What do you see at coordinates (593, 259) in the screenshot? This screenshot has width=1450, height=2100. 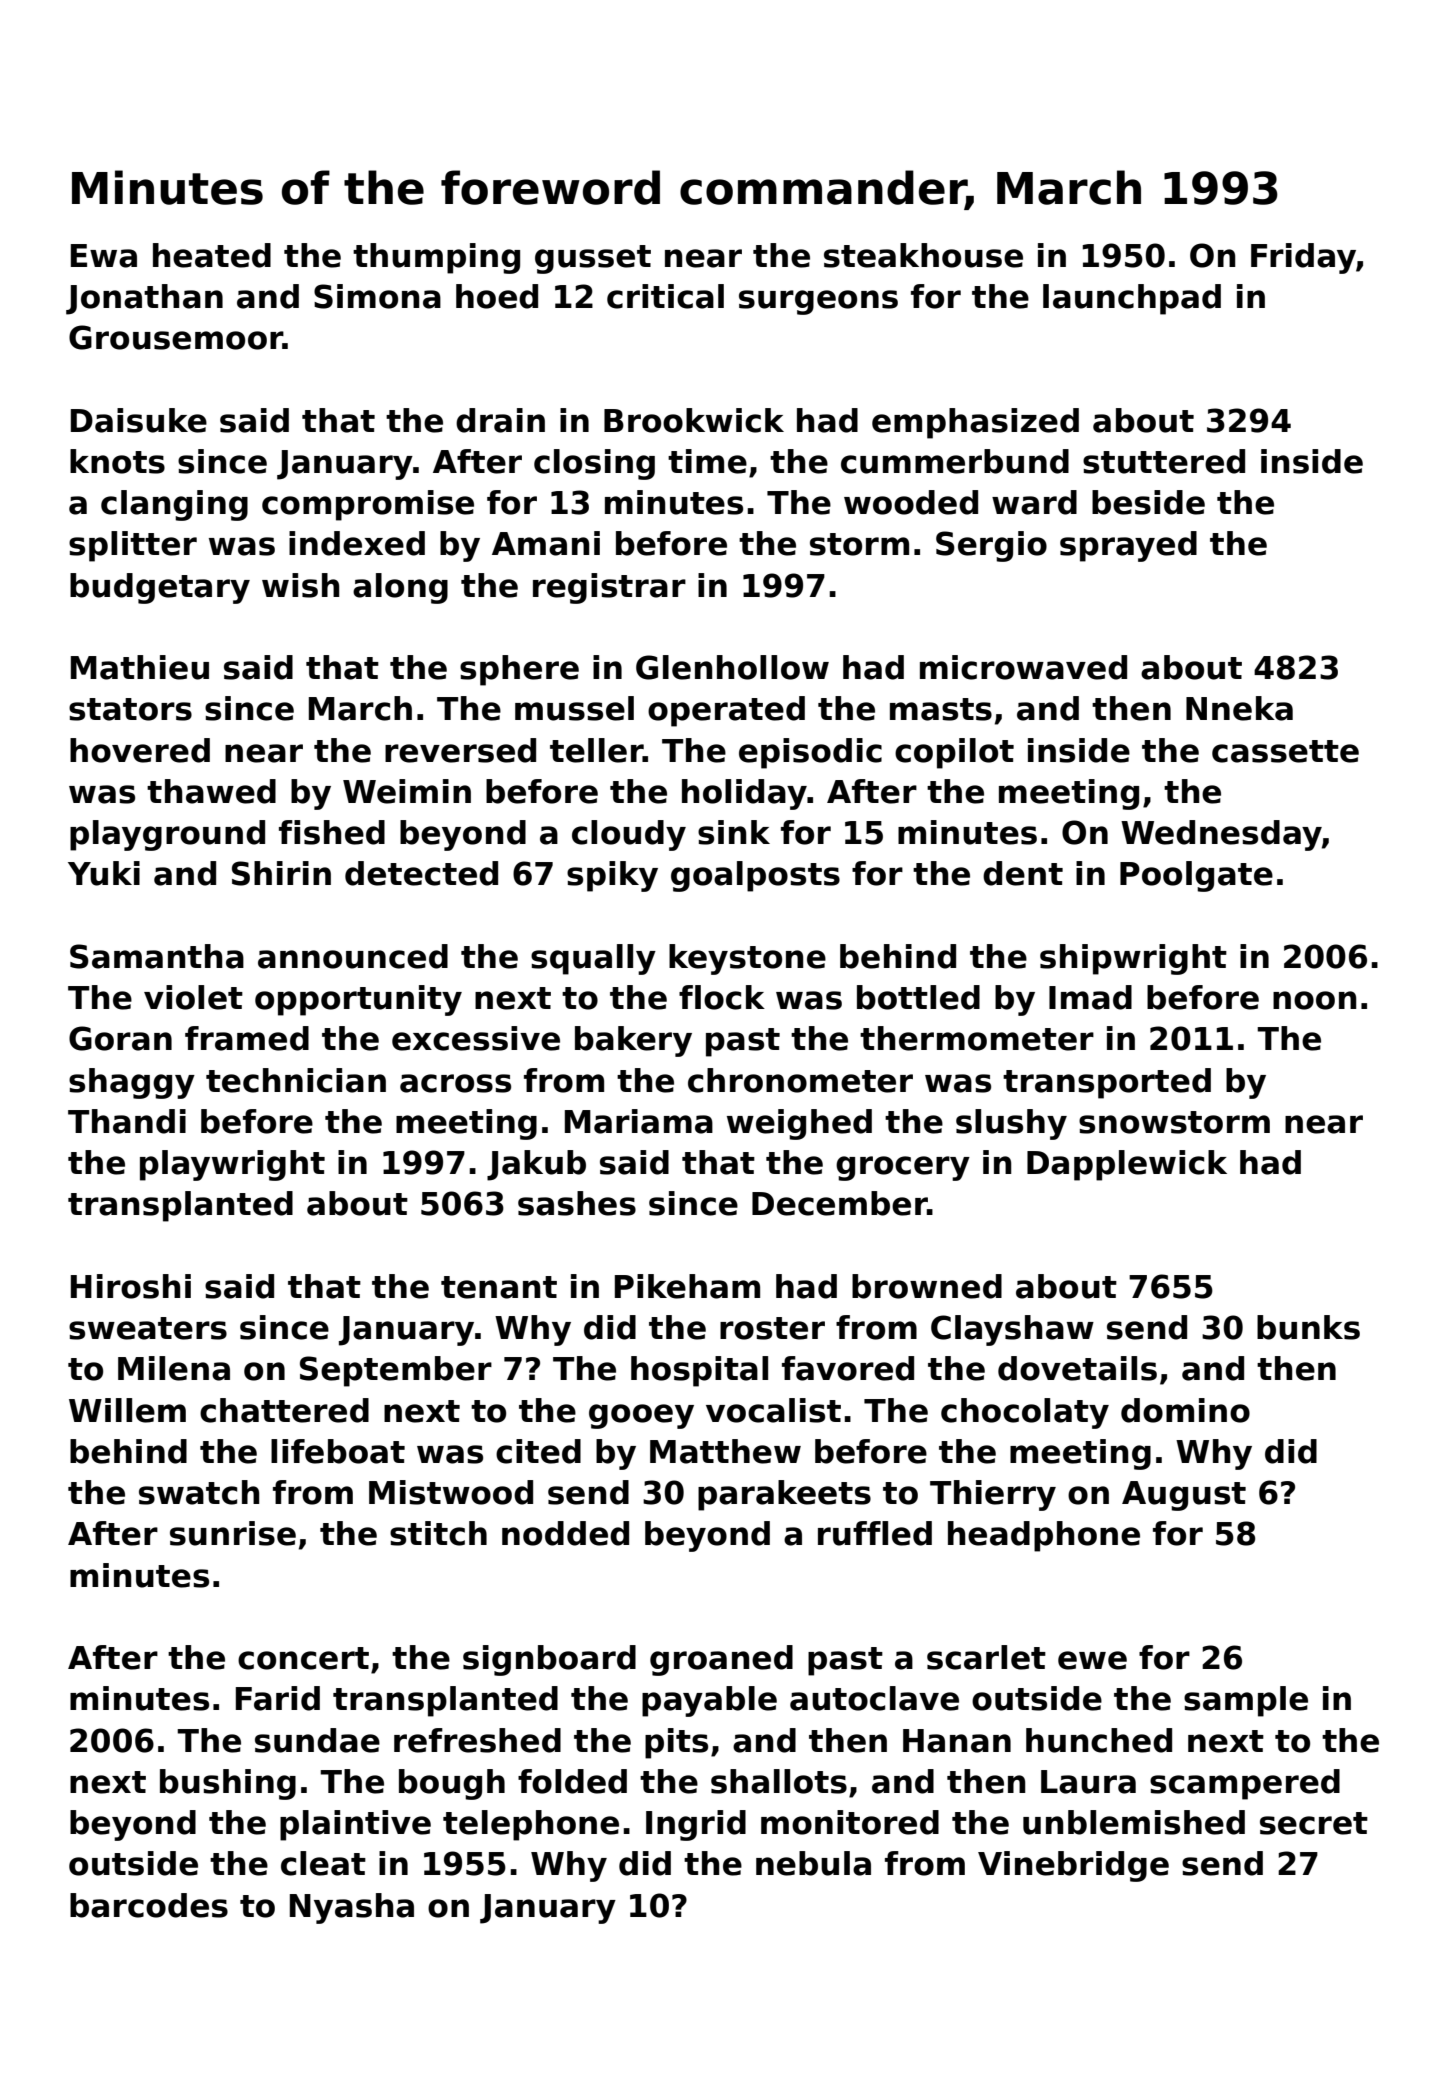 I see `gusset` at bounding box center [593, 259].
